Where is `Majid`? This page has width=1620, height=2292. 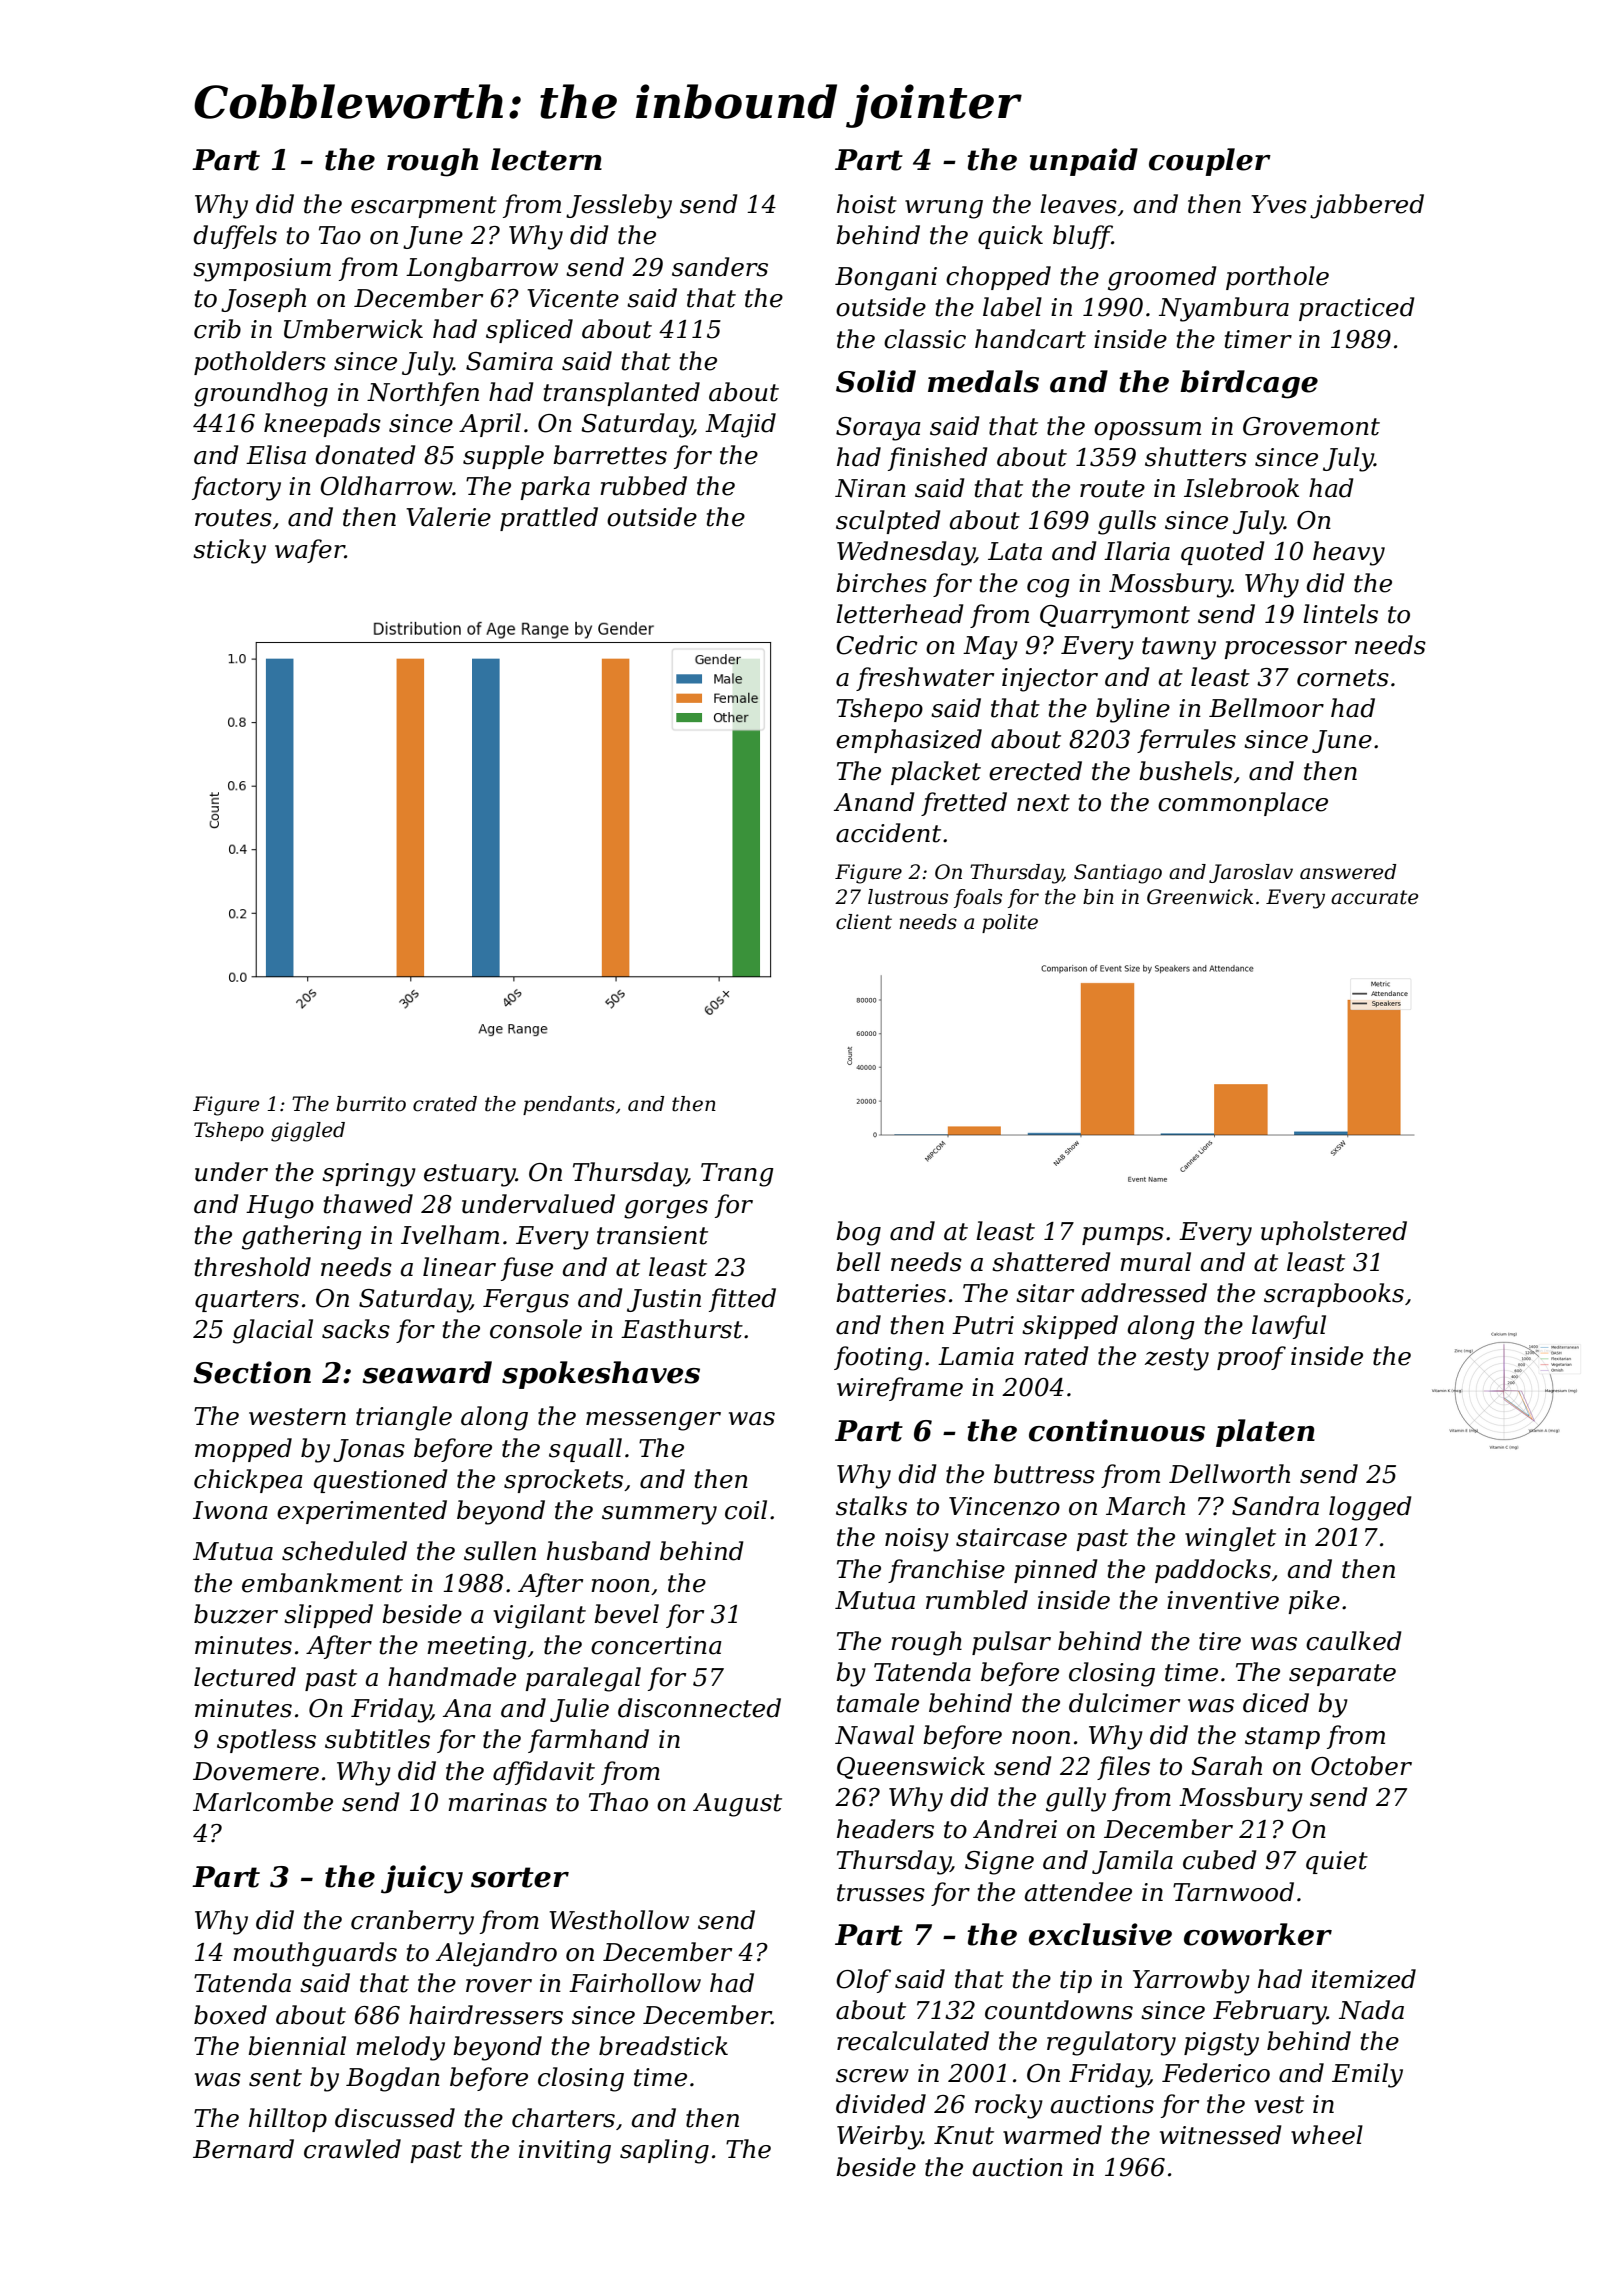
Majid is located at coordinates (740, 425).
